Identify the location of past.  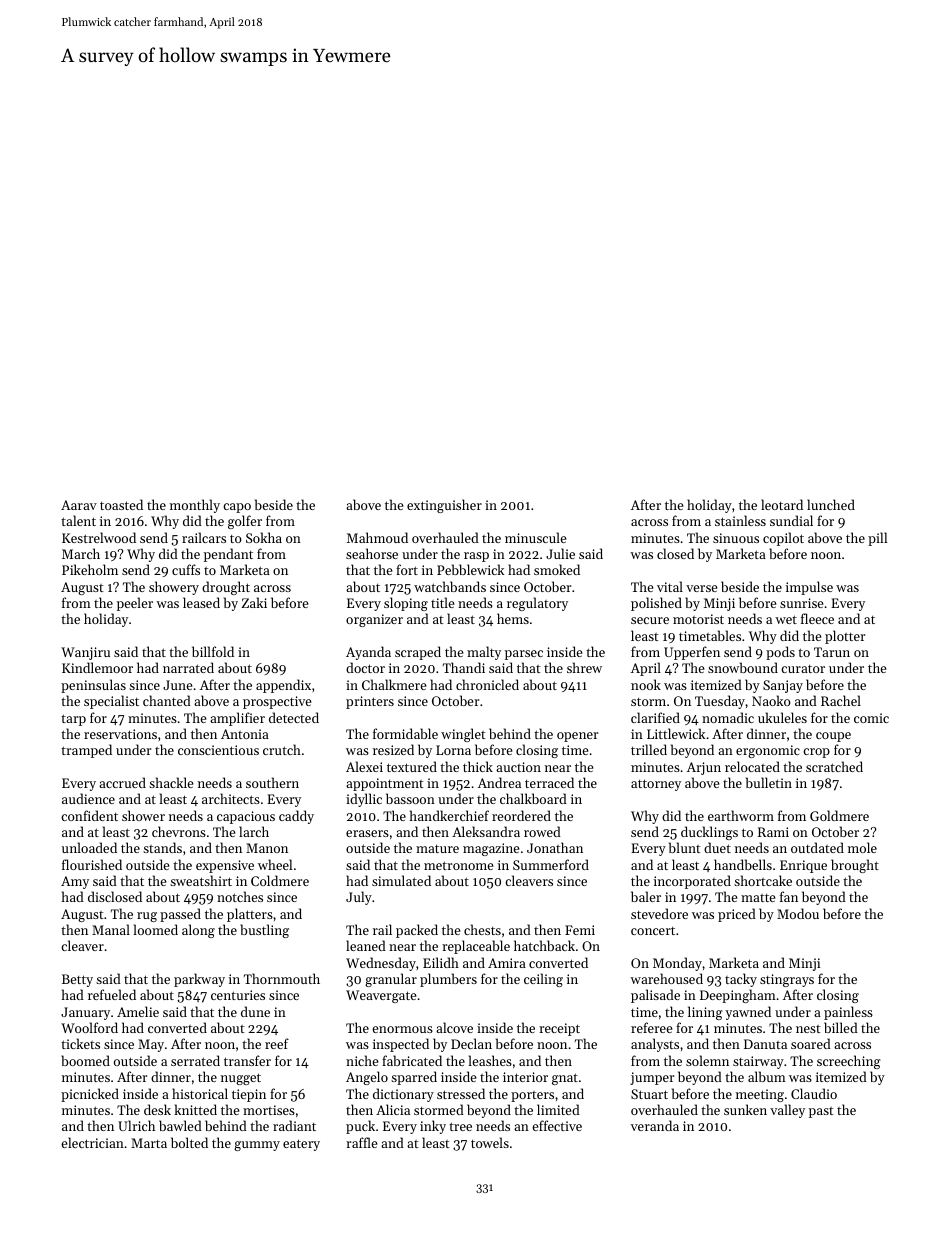
(821, 1112).
